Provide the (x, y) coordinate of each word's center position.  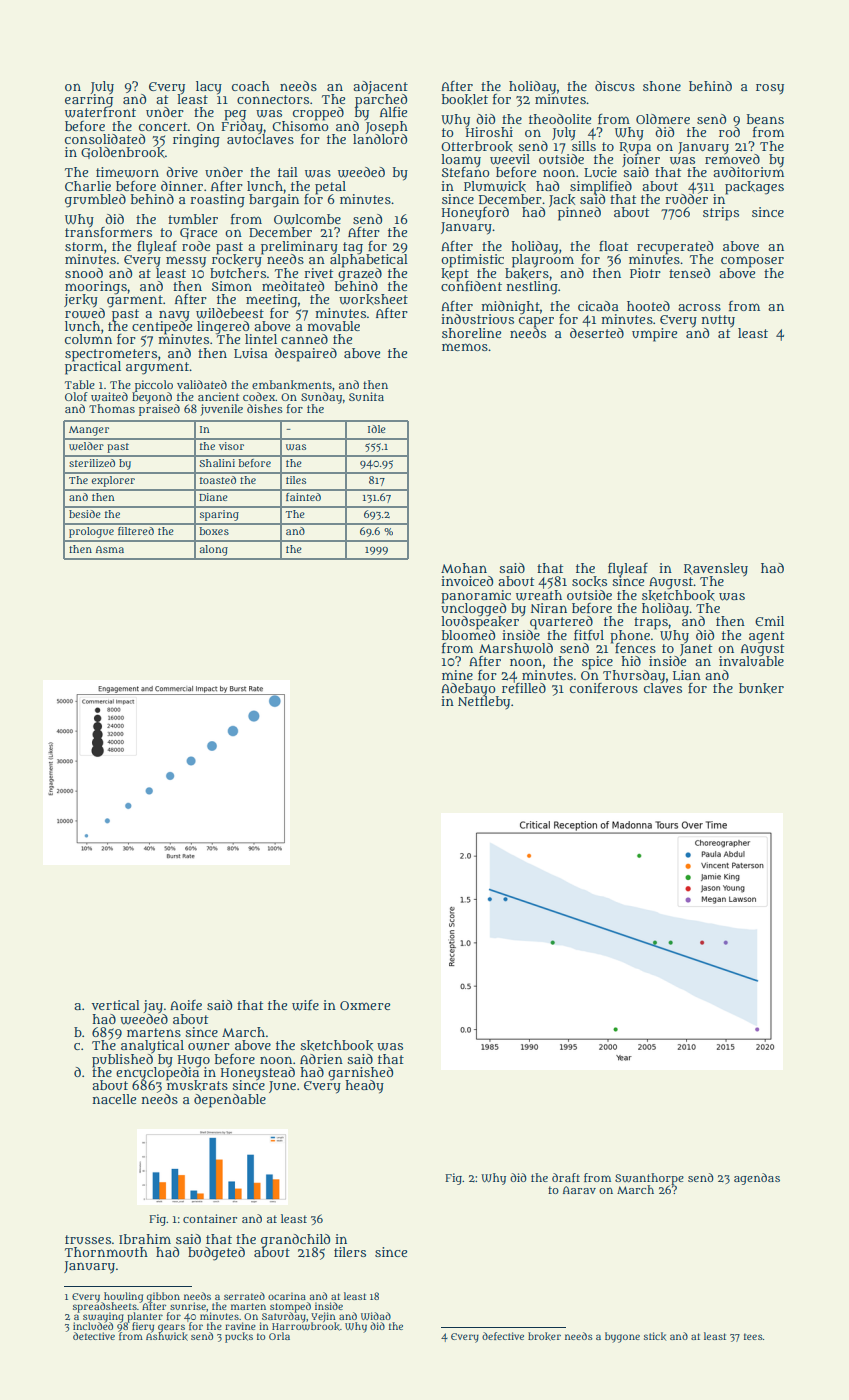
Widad (376, 1316)
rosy (770, 89)
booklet (465, 99)
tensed (689, 273)
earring (89, 100)
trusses (88, 1239)
